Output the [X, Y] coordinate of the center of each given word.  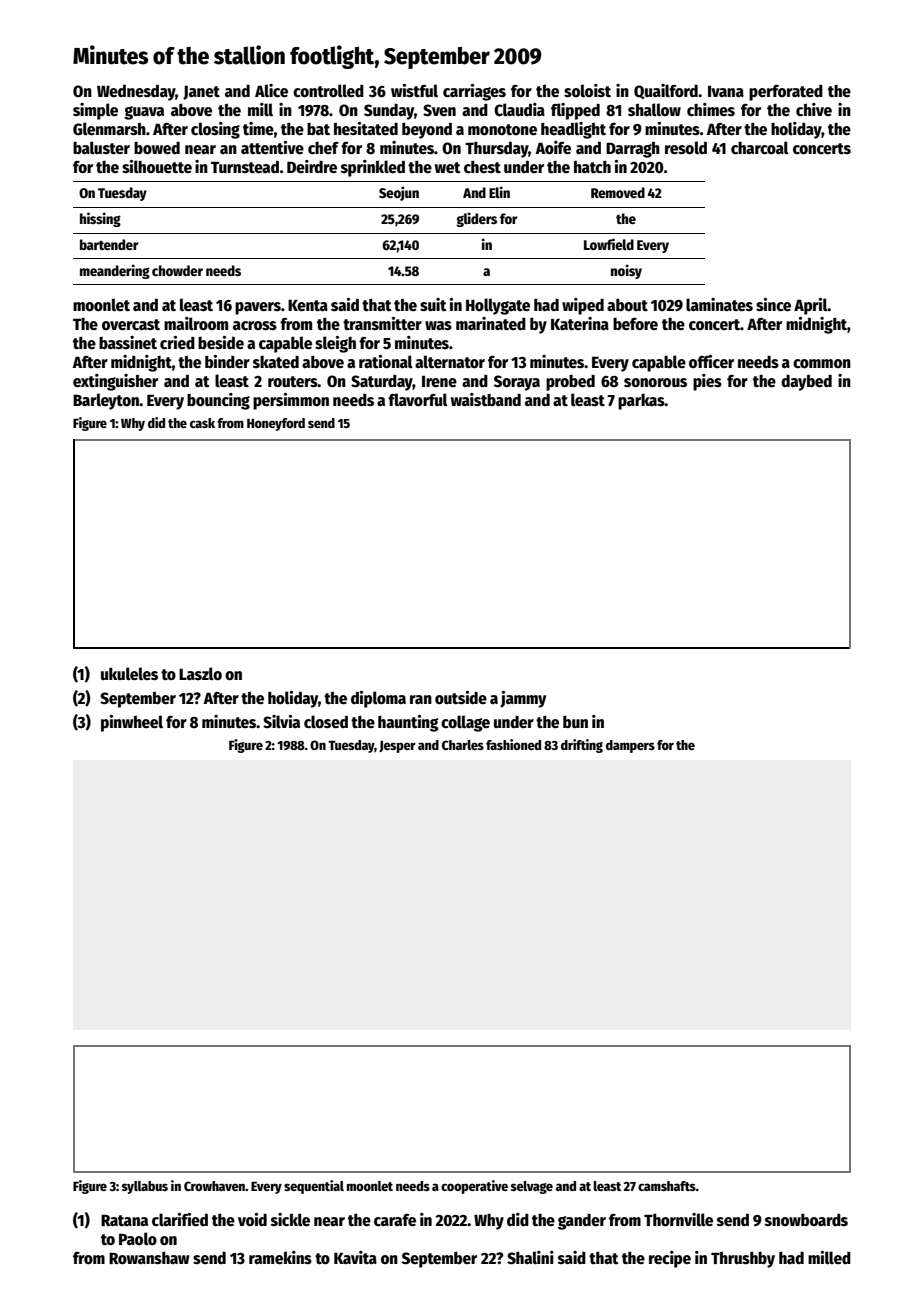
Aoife [553, 148]
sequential [314, 1187]
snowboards [806, 1219]
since [773, 305]
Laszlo [200, 673]
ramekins [280, 1258]
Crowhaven [214, 1186]
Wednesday [136, 92]
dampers [630, 746]
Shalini [530, 1258]
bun [575, 721]
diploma [378, 699]
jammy [523, 699]
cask [202, 423]
